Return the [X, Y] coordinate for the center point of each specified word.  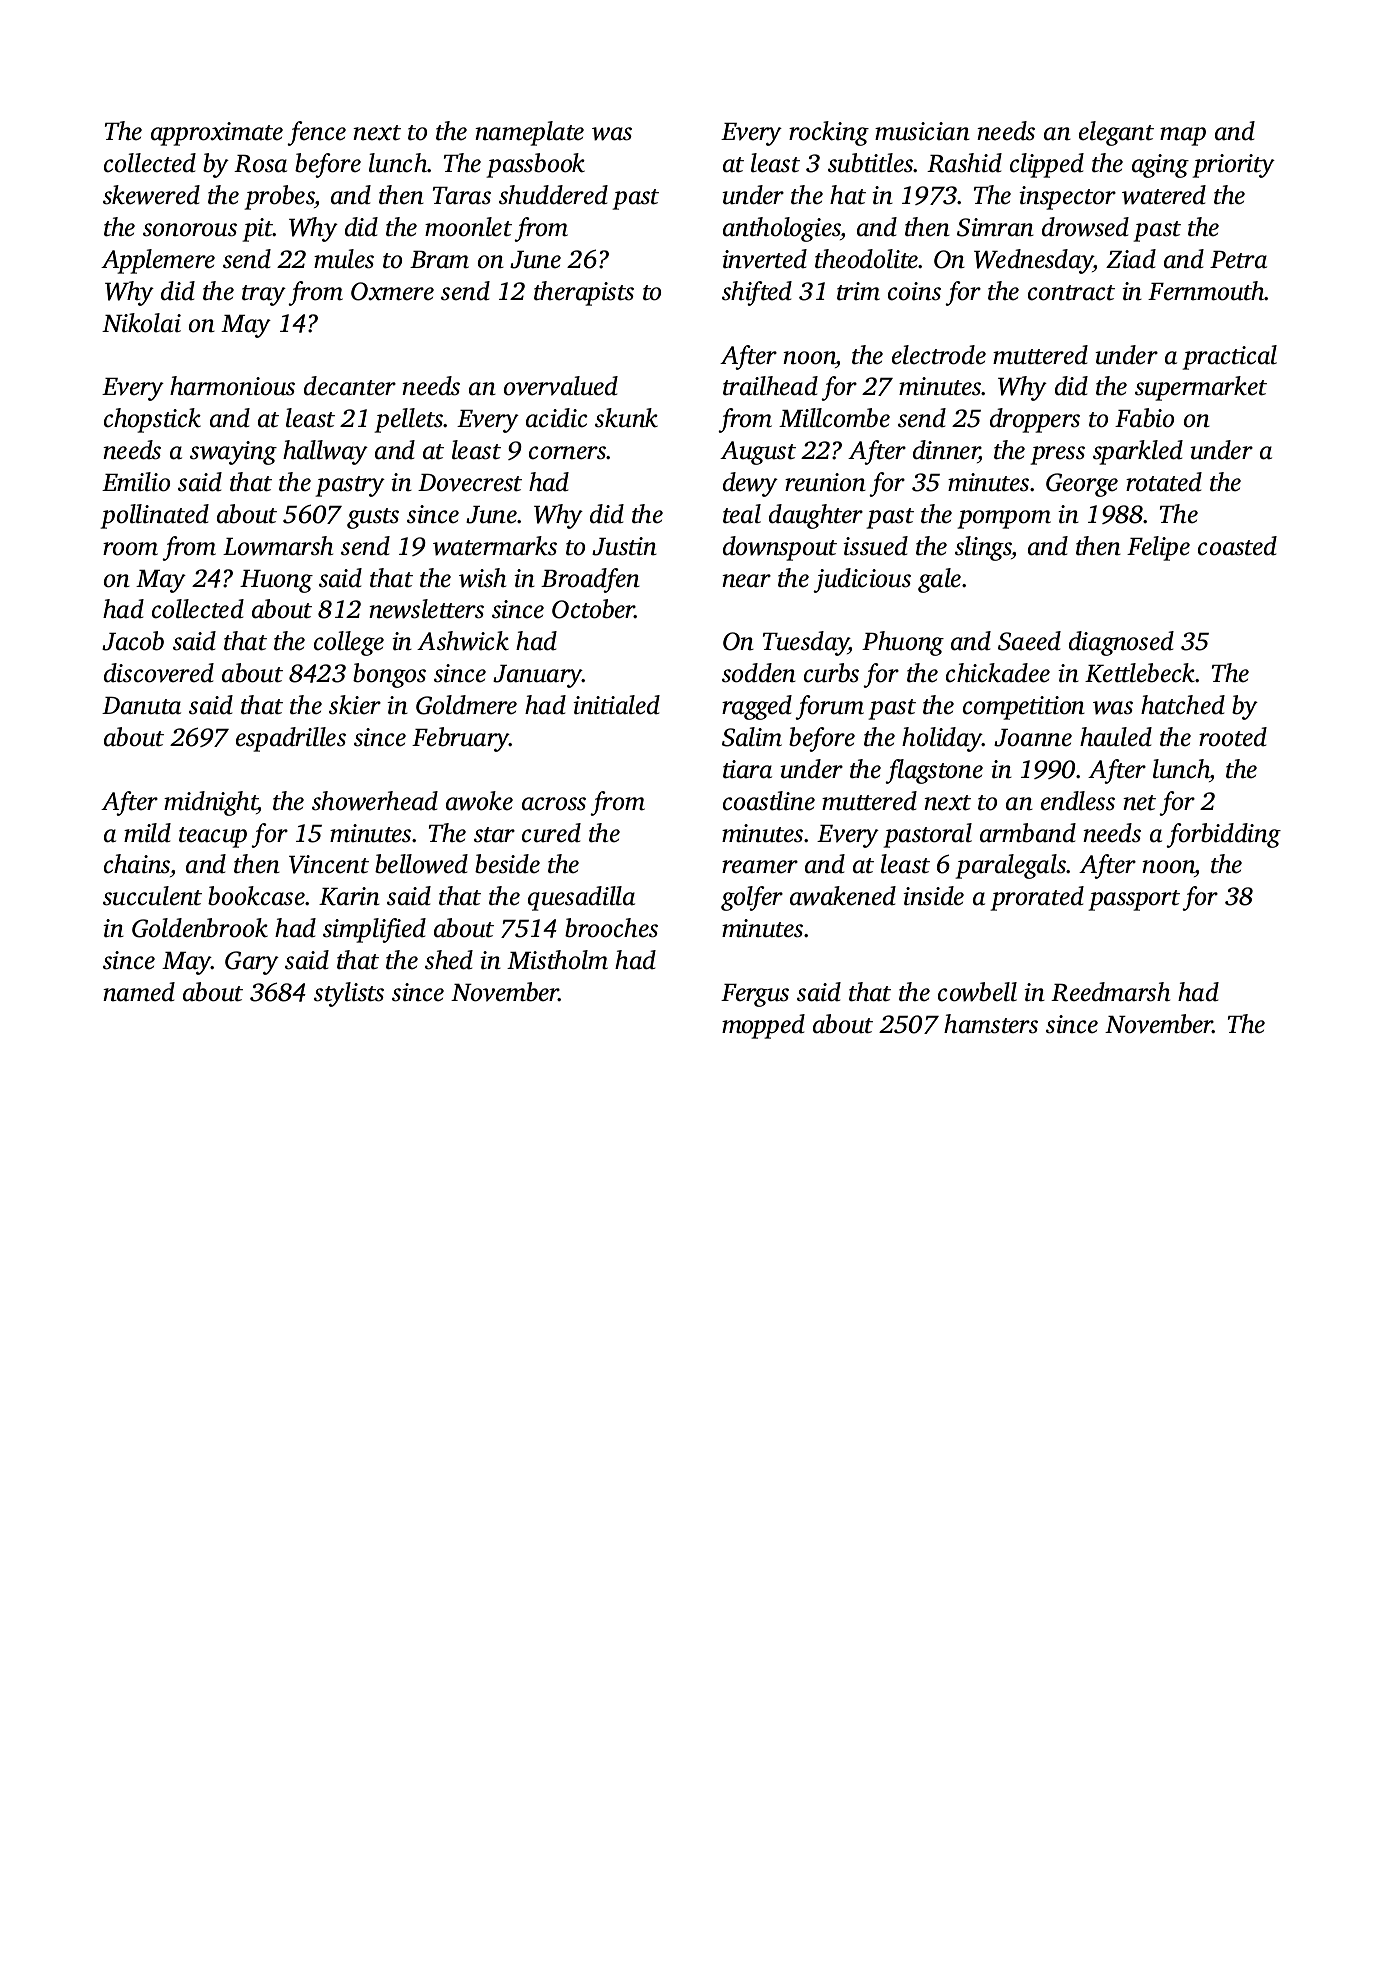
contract [1071, 293]
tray [264, 295]
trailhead [770, 386]
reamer [760, 867]
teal [742, 514]
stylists [349, 994]
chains [137, 864]
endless [1078, 801]
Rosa [260, 164]
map [1183, 136]
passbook [535, 165]
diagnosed [1121, 643]
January [537, 676]
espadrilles [291, 739]
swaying [233, 453]
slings [983, 548]
